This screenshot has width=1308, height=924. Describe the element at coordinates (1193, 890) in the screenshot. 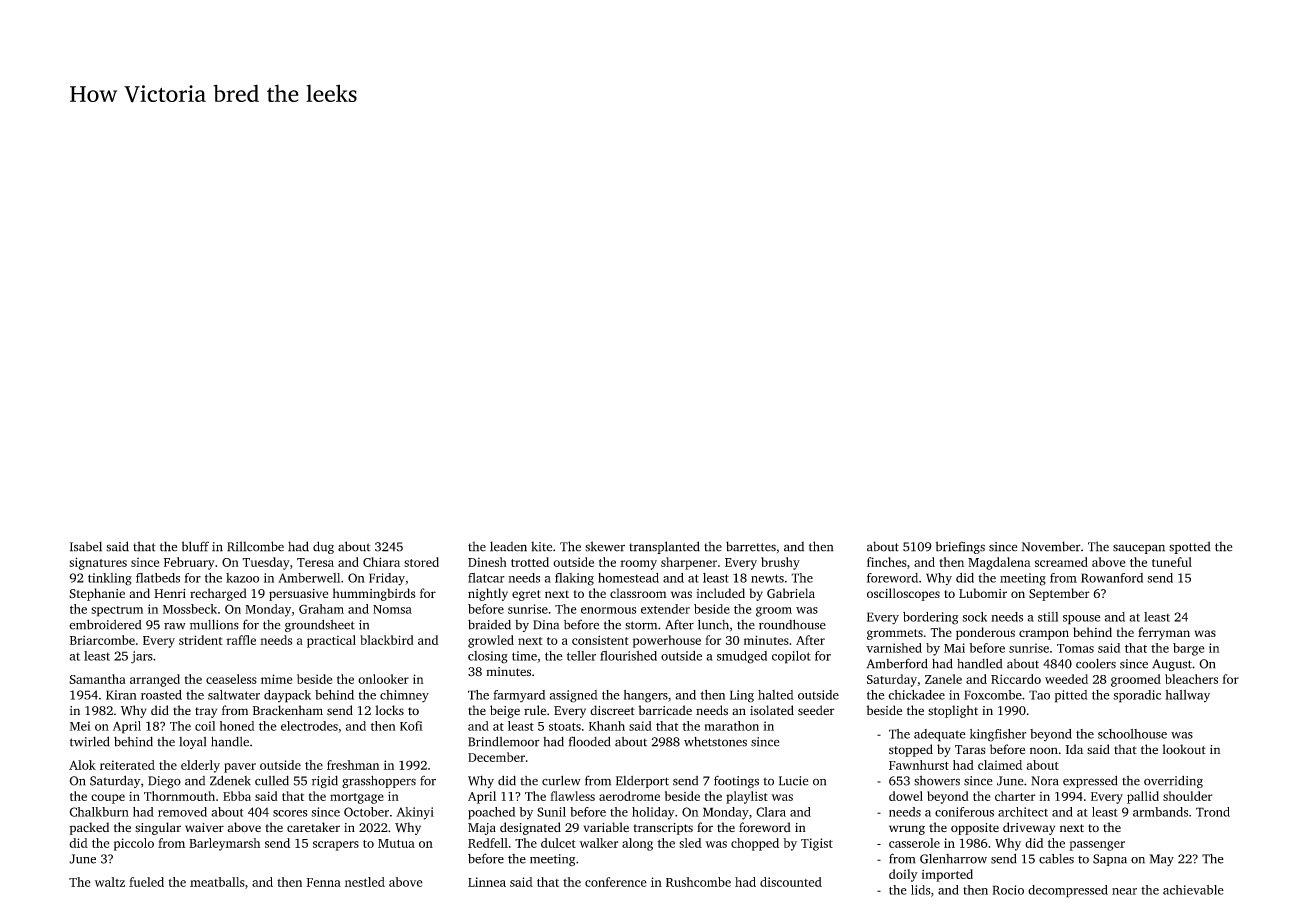

I see `achievable` at that location.
